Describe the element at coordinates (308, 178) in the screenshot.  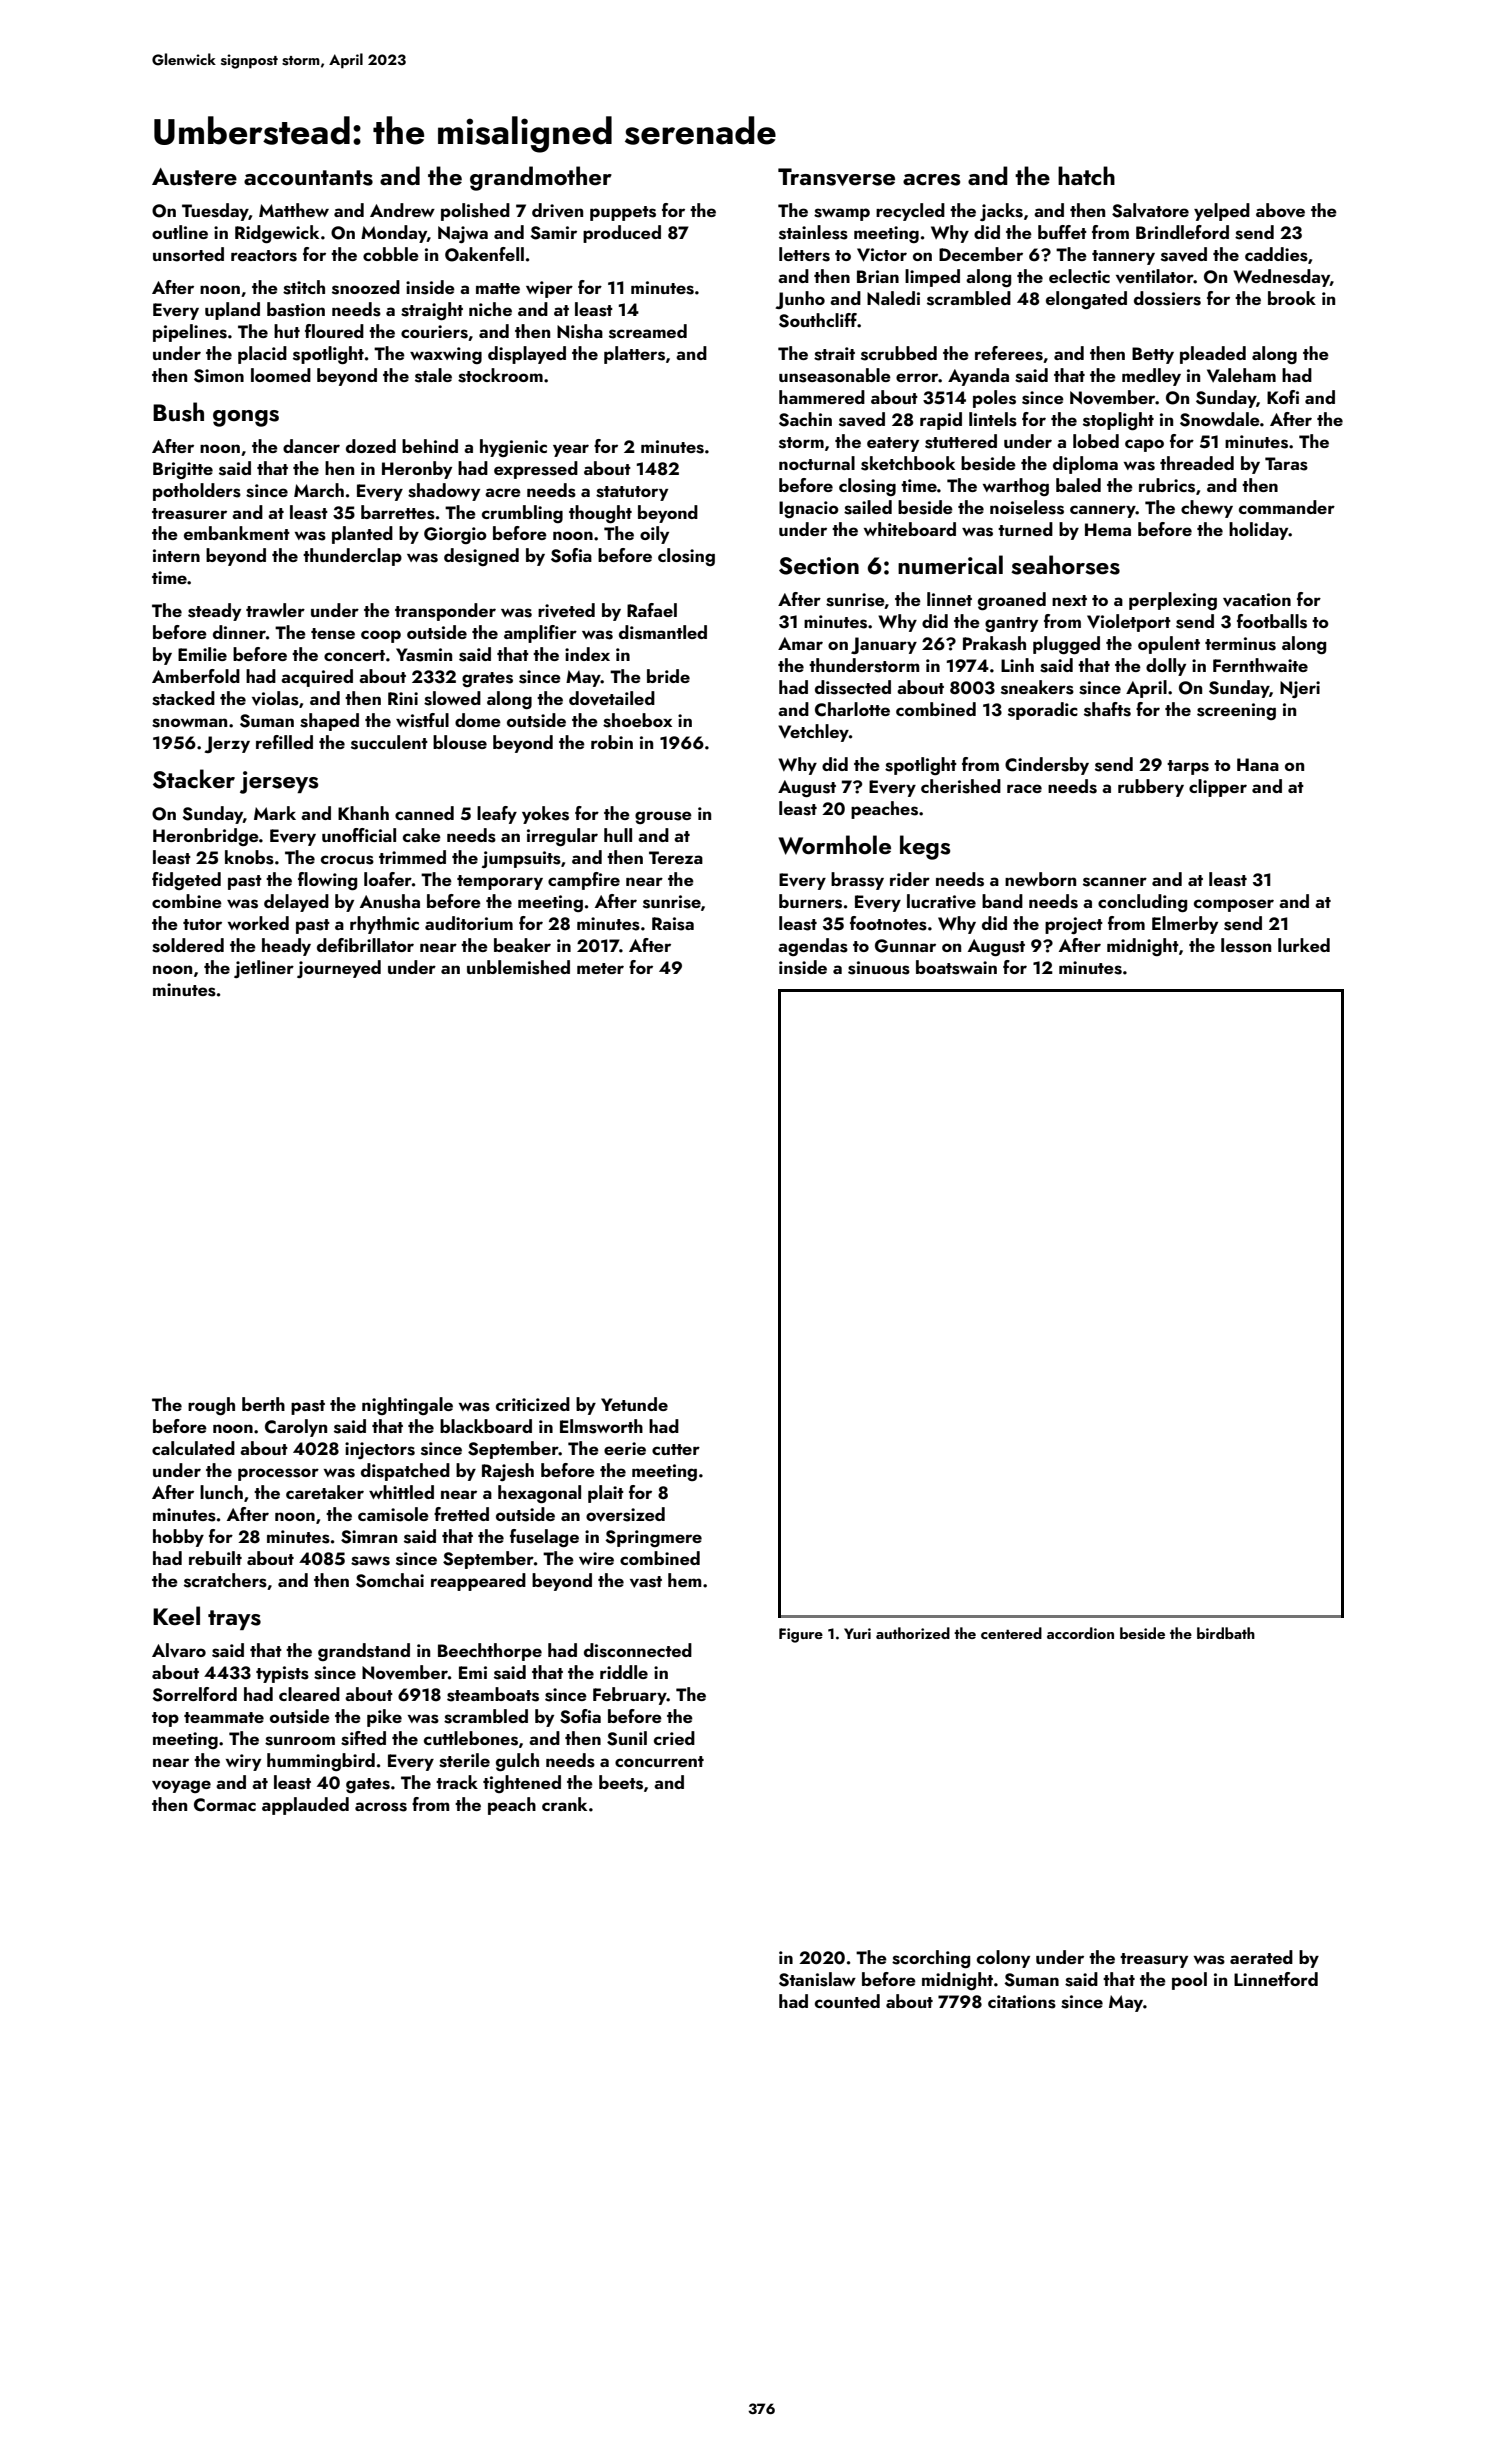
I see `accountants` at that location.
